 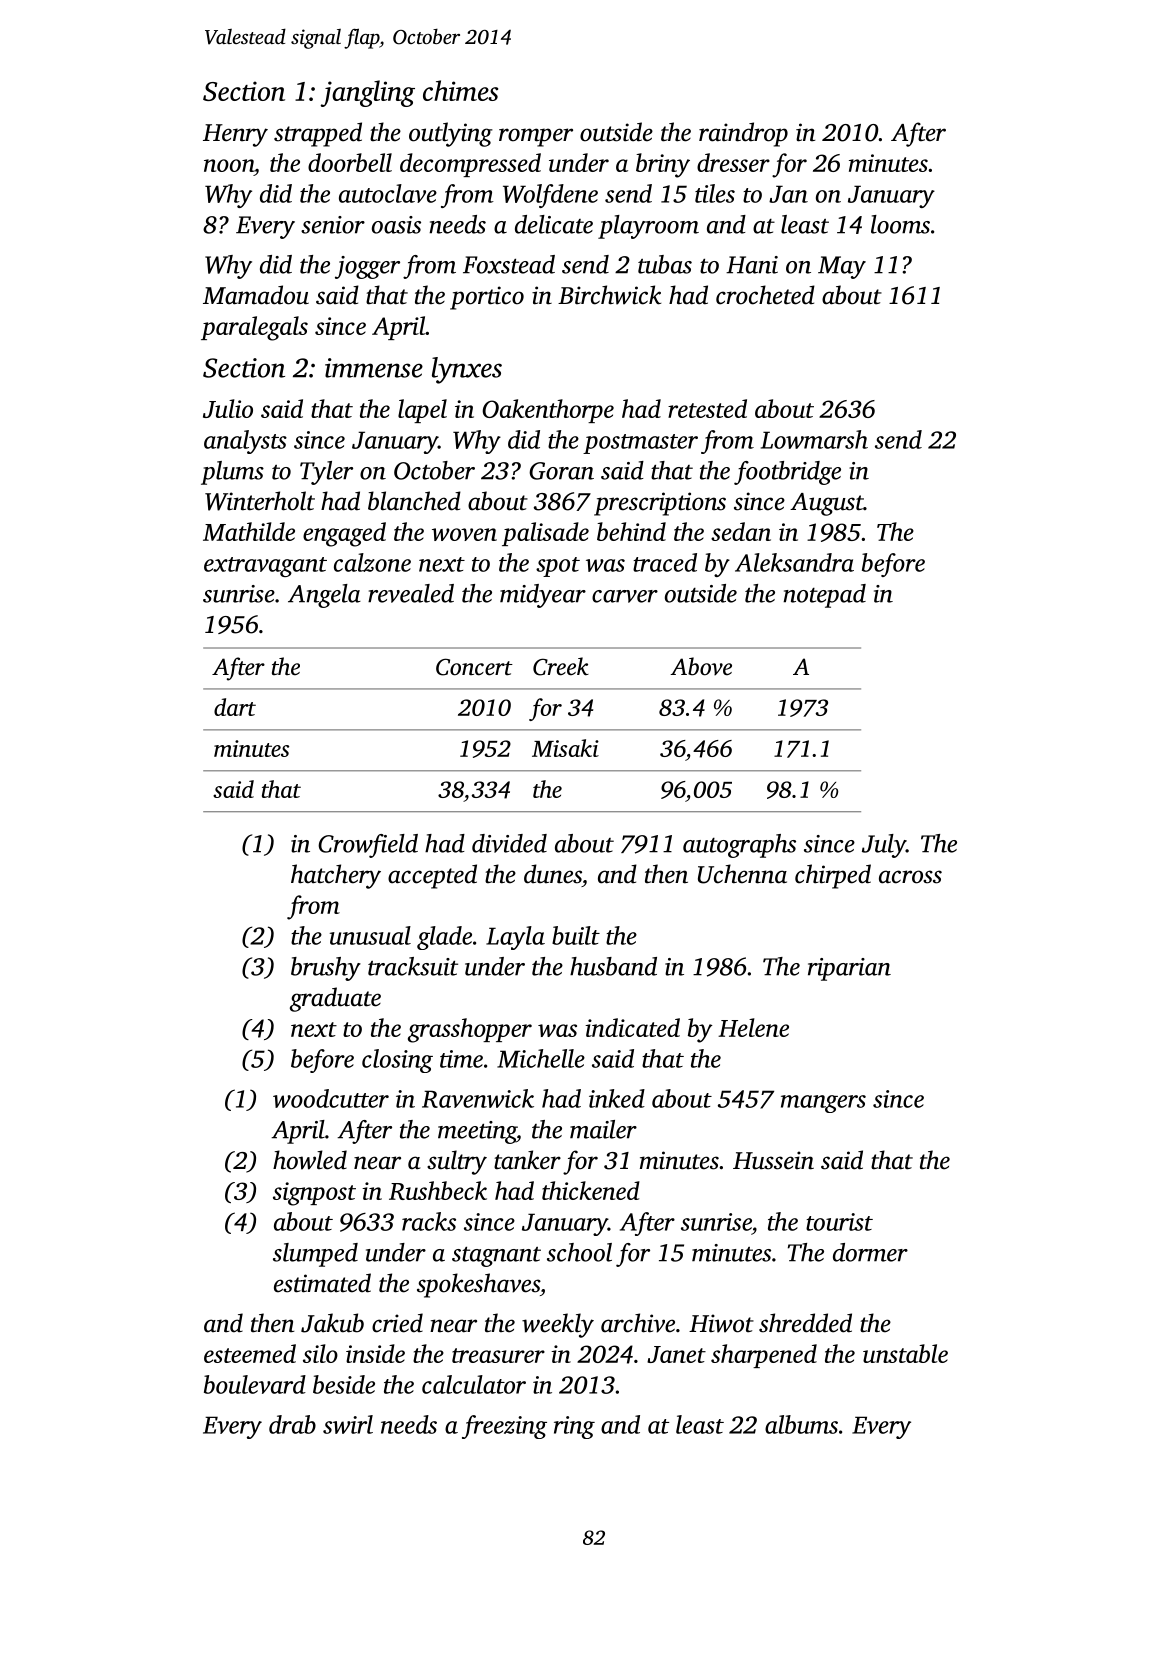 What do you see at coordinates (536, 137) in the screenshot?
I see `romper` at bounding box center [536, 137].
